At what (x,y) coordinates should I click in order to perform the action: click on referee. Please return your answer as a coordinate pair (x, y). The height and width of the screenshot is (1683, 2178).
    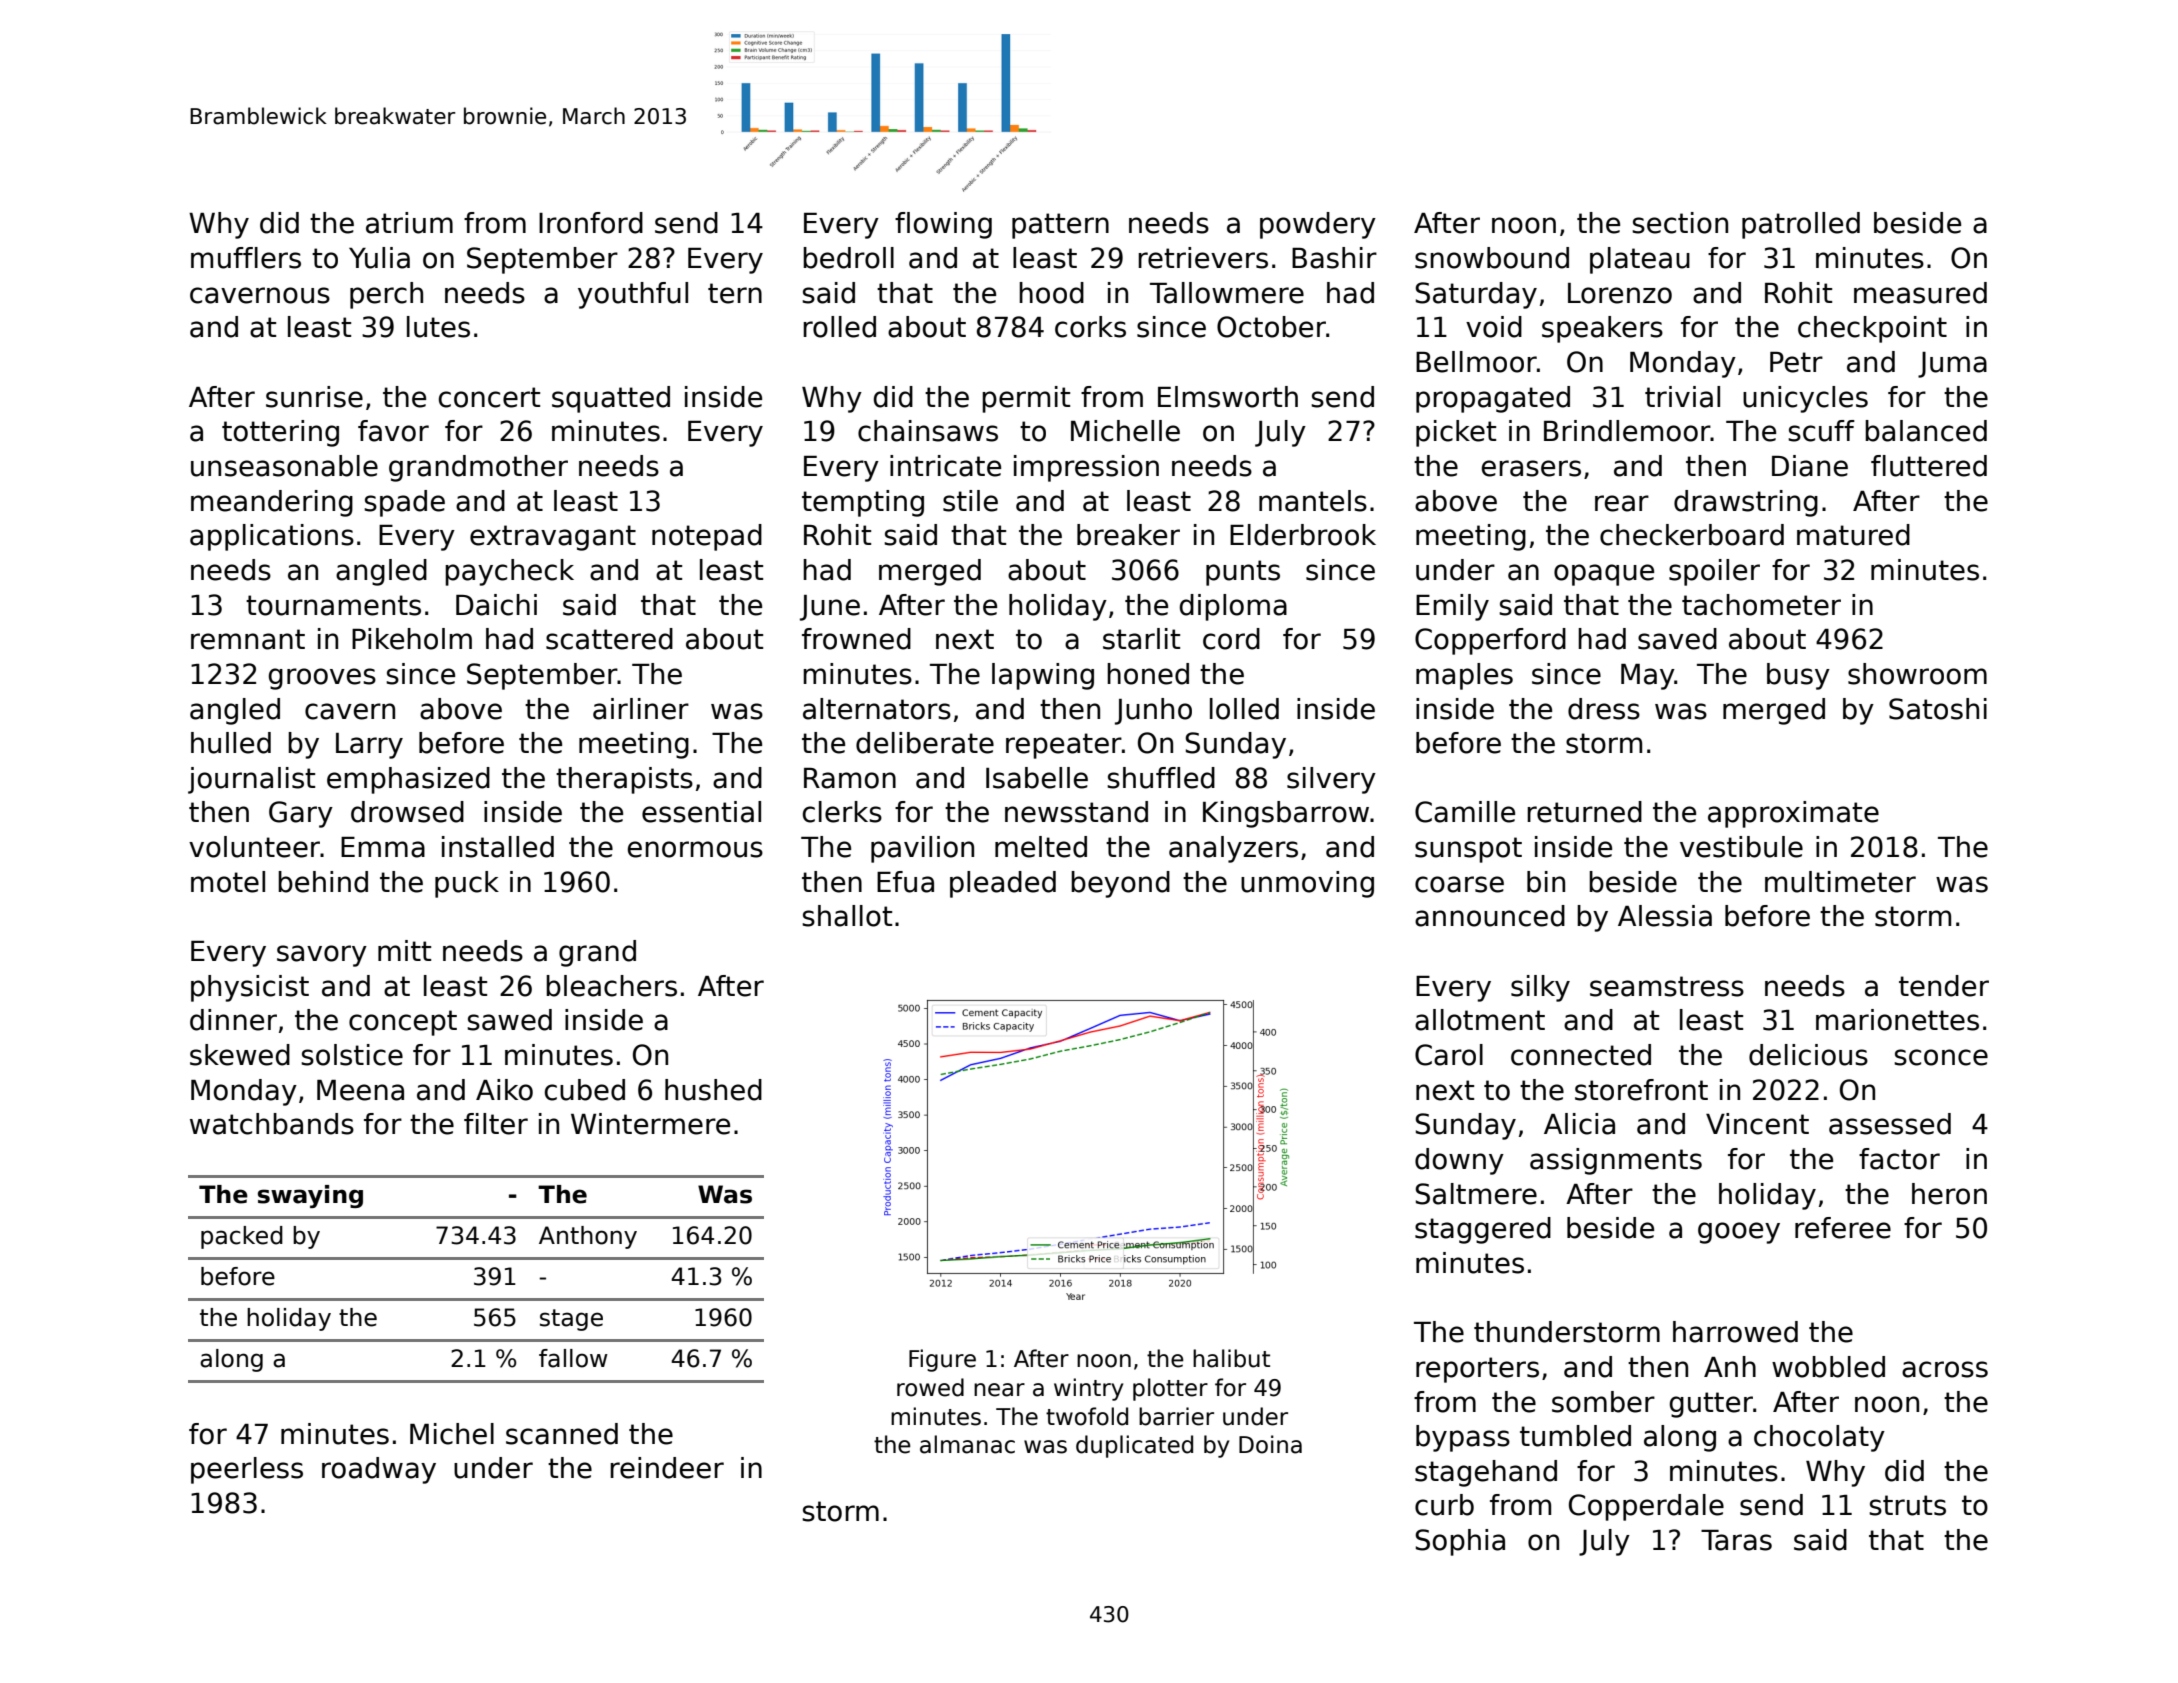
    Looking at the image, I should click on (1843, 1228).
